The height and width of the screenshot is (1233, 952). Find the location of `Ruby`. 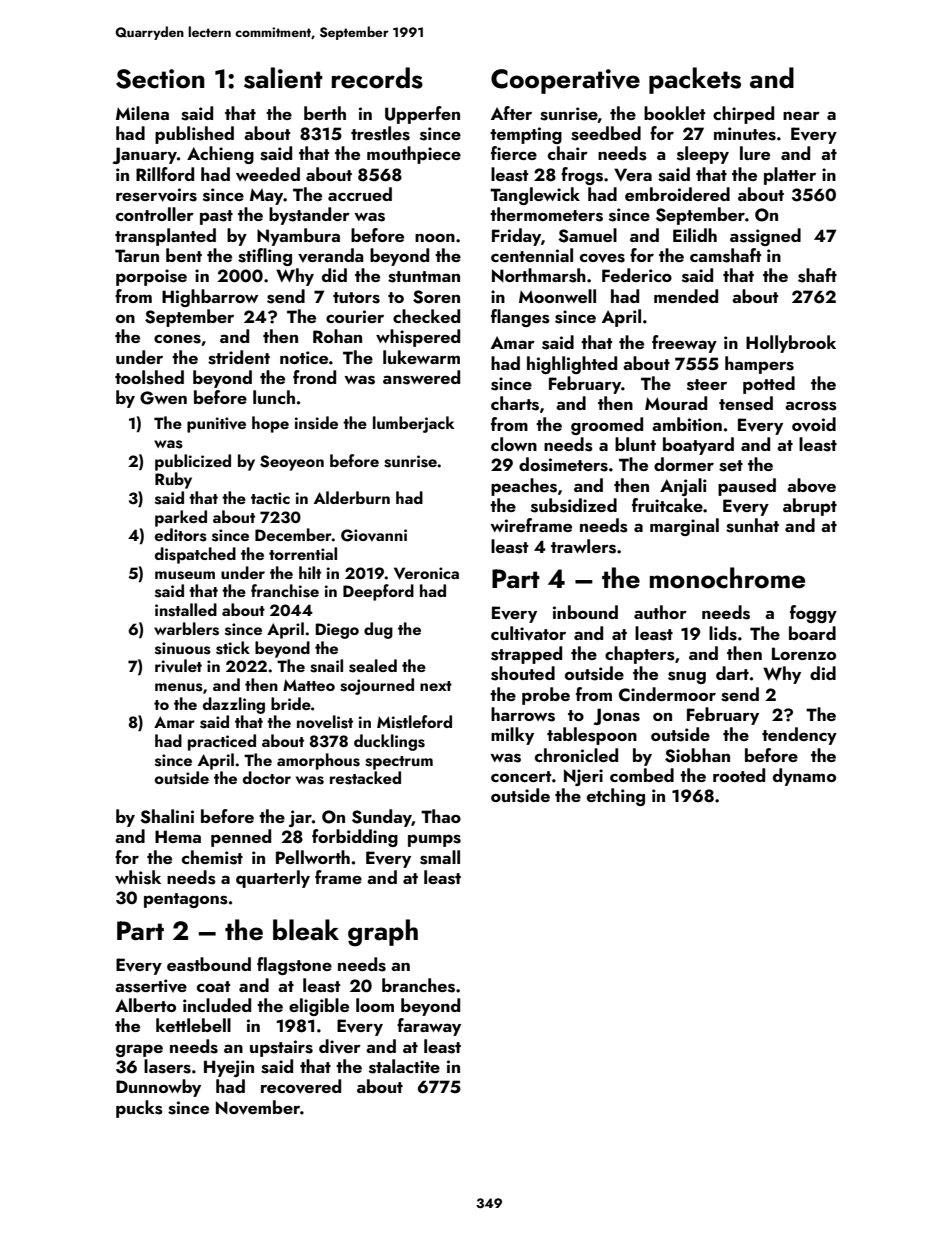

Ruby is located at coordinates (173, 480).
